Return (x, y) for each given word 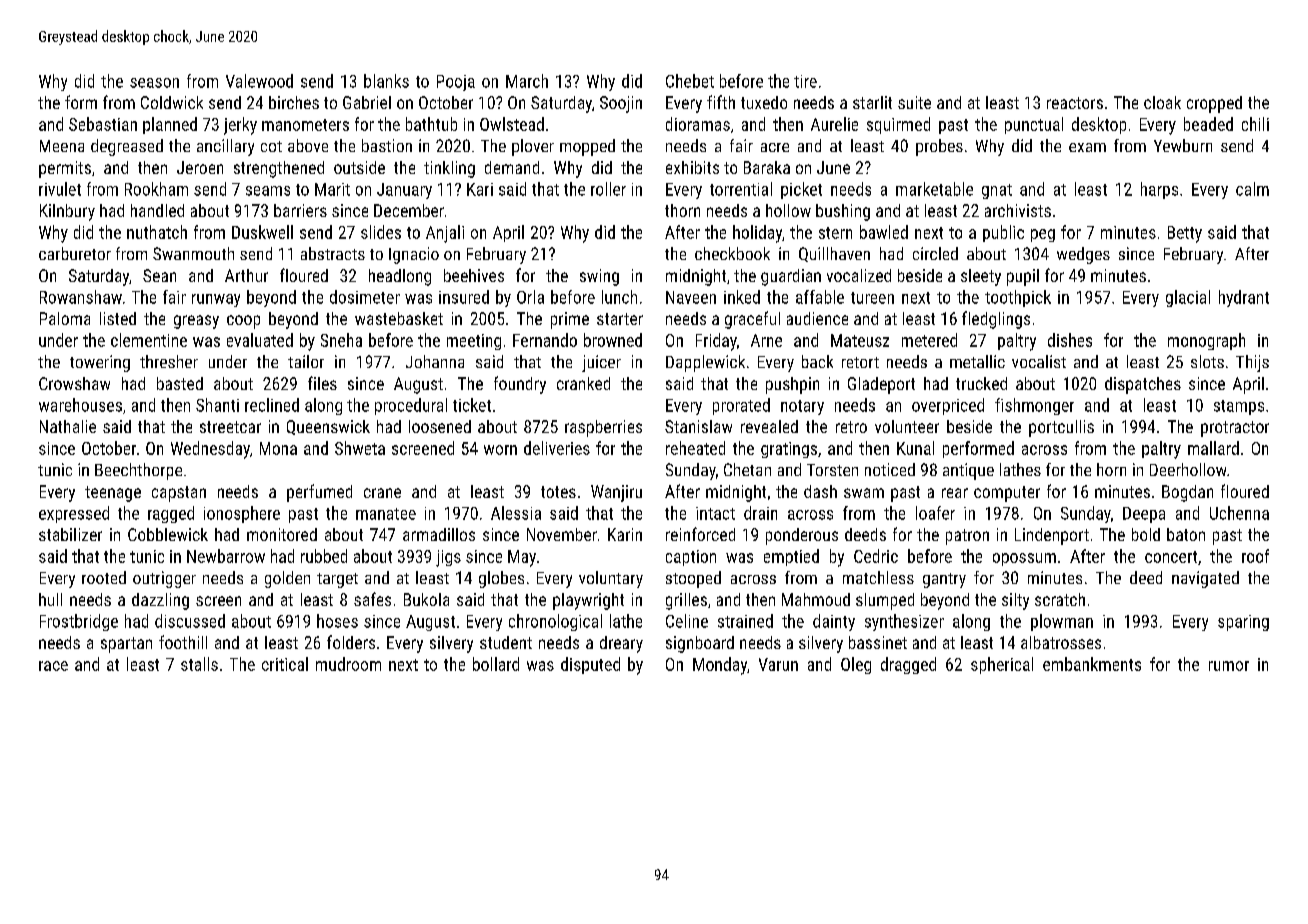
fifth (721, 102)
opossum (1024, 559)
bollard (496, 664)
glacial (1188, 298)
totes (558, 492)
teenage (113, 494)
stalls (199, 664)
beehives (474, 275)
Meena (62, 146)
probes (939, 147)
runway (216, 300)
